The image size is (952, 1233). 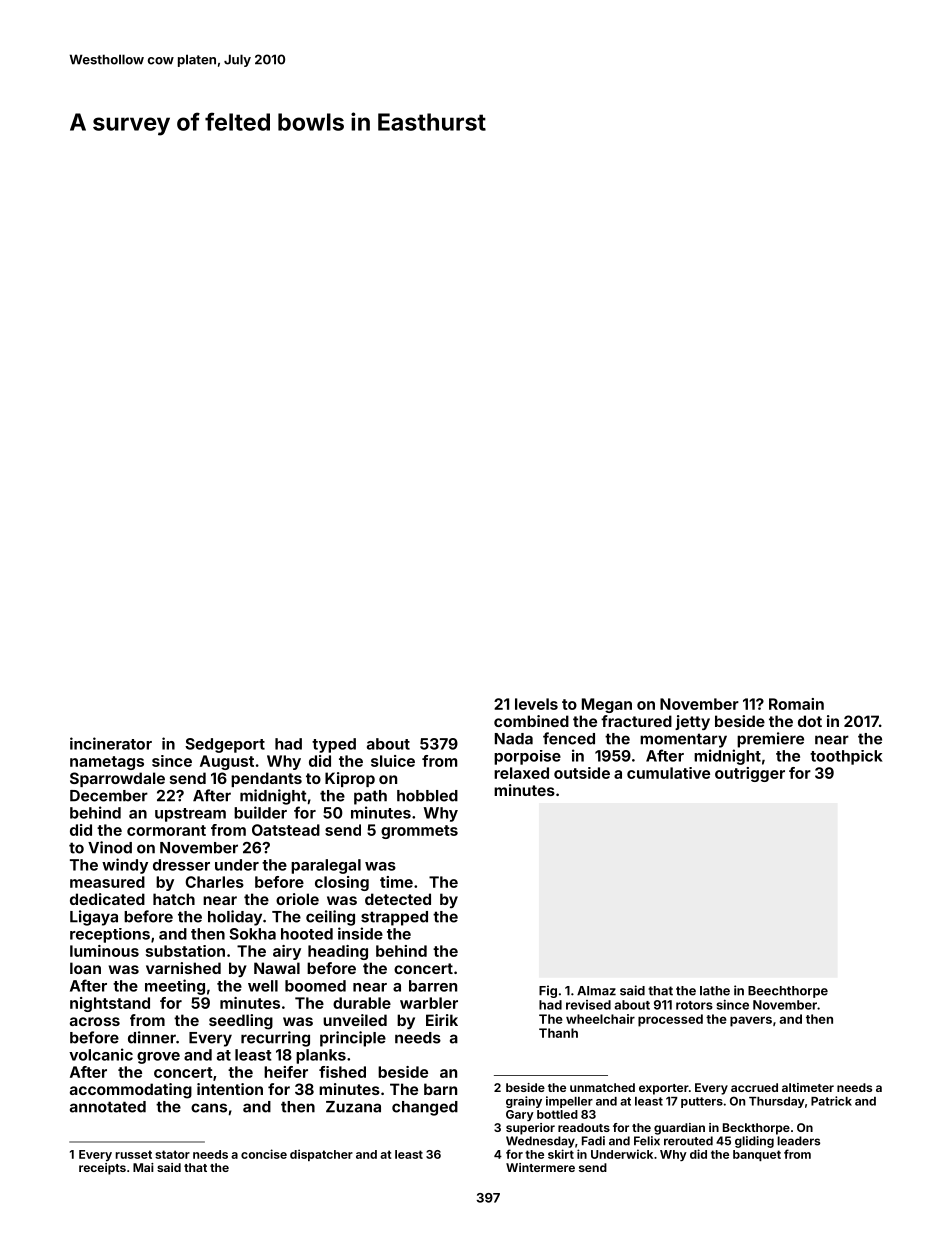 What do you see at coordinates (796, 704) in the document?
I see `Romain` at bounding box center [796, 704].
